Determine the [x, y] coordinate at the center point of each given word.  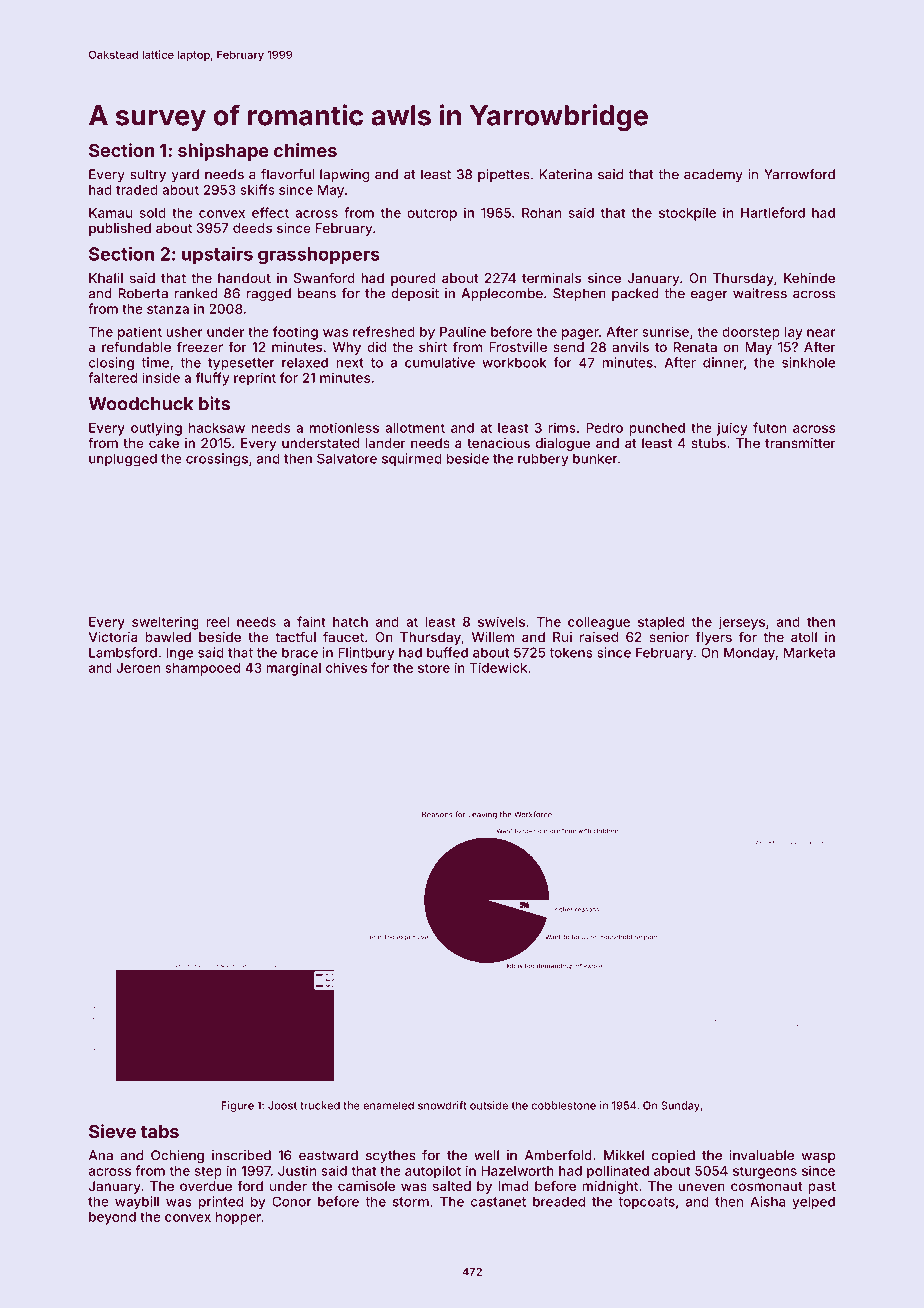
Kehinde [809, 278]
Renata [695, 347]
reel [217, 622]
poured [413, 279]
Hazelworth [517, 1171]
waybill [137, 1203]
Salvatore [347, 458]
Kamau [110, 213]
